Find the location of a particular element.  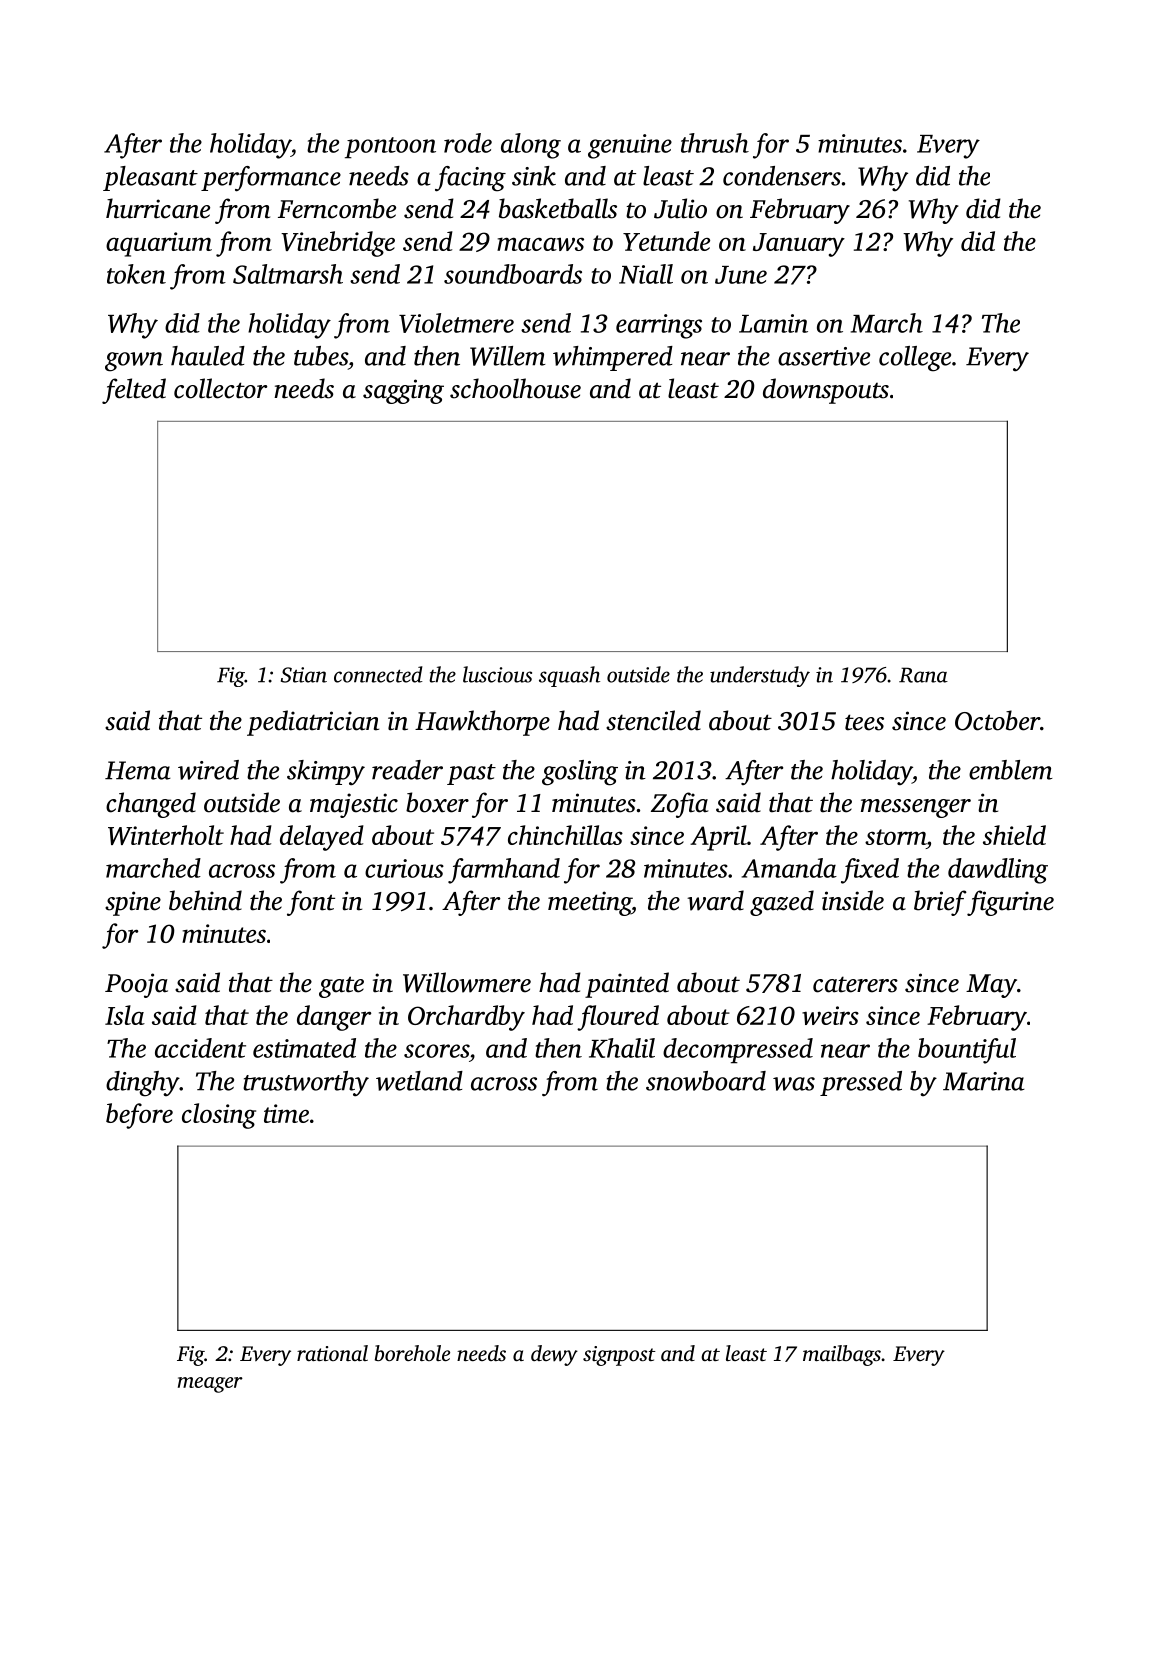

Stian is located at coordinates (304, 675).
